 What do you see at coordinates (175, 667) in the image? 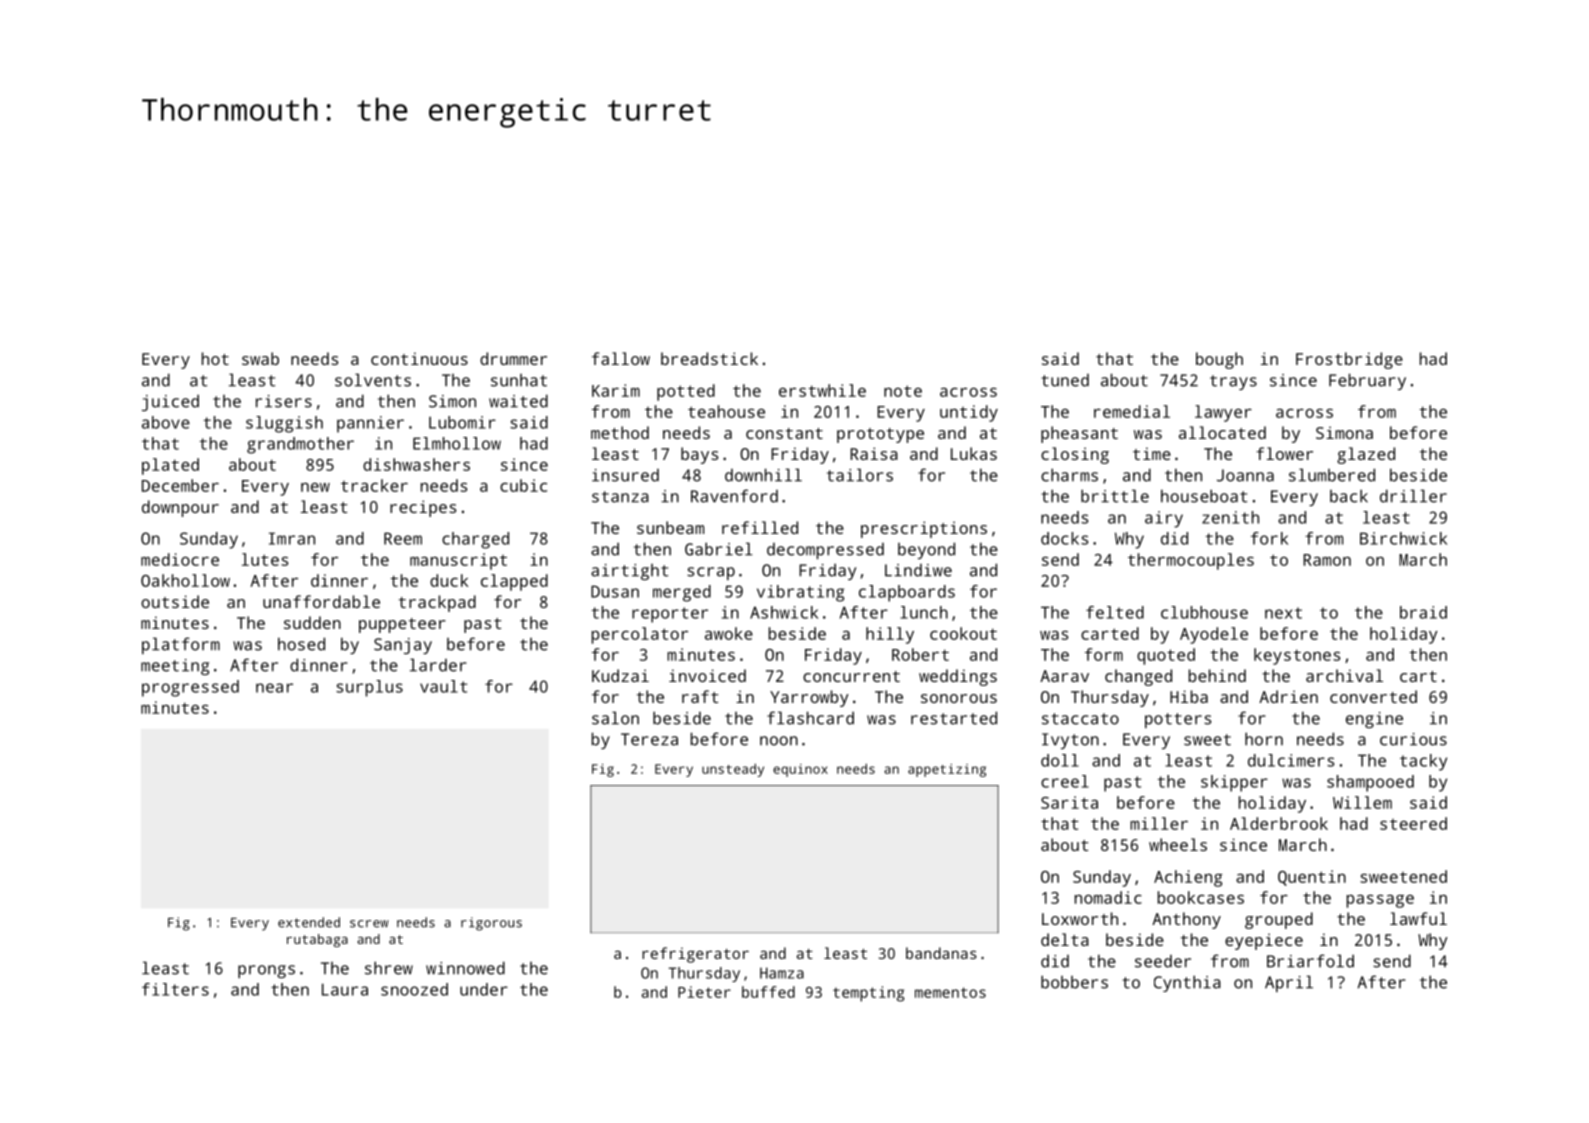
I see `meeting` at bounding box center [175, 667].
